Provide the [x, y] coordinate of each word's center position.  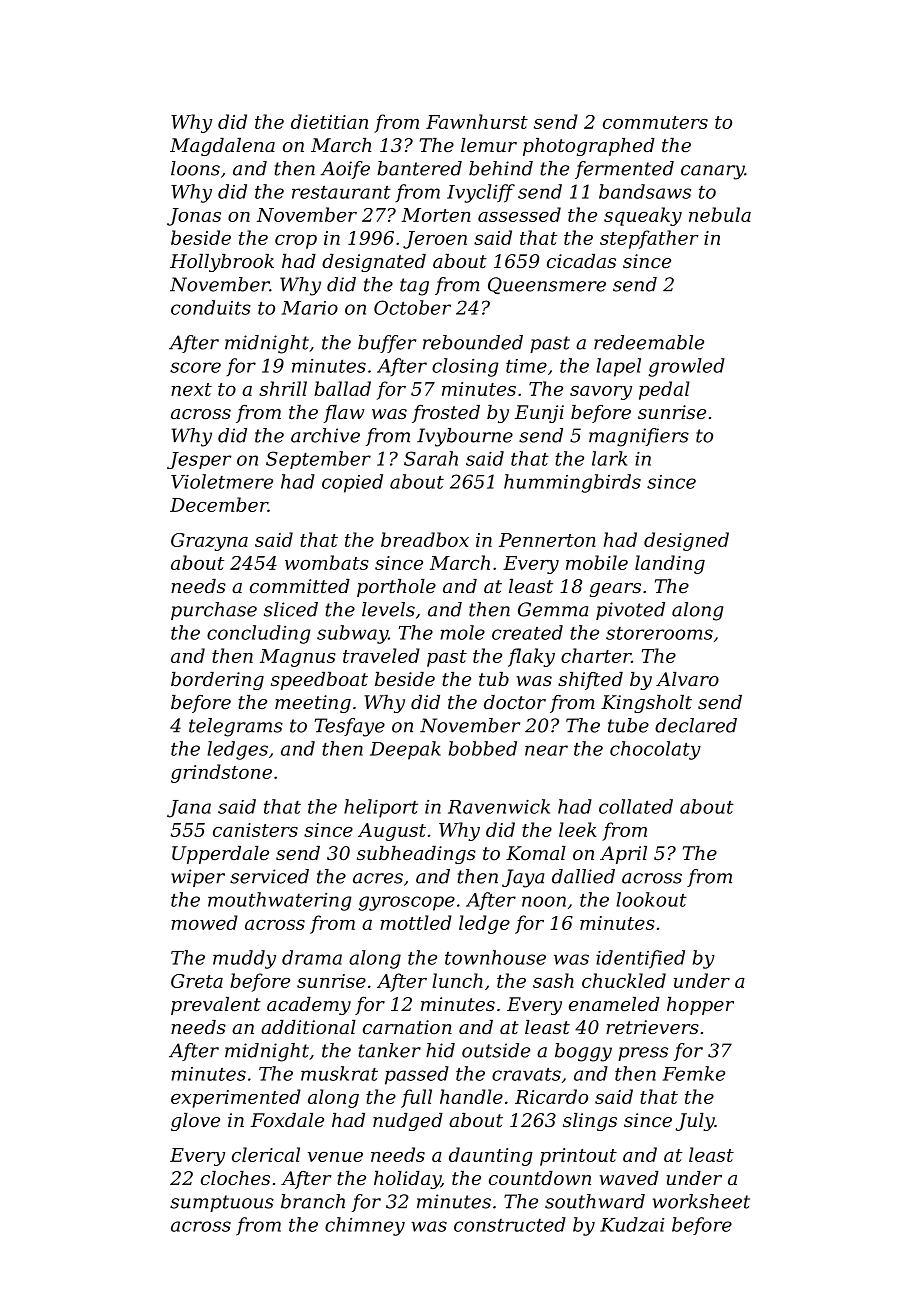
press [643, 1054]
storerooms [659, 633]
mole [463, 632]
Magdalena [222, 147]
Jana [189, 809]
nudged [408, 1122]
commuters [655, 122]
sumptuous [222, 1203]
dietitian [329, 121]
